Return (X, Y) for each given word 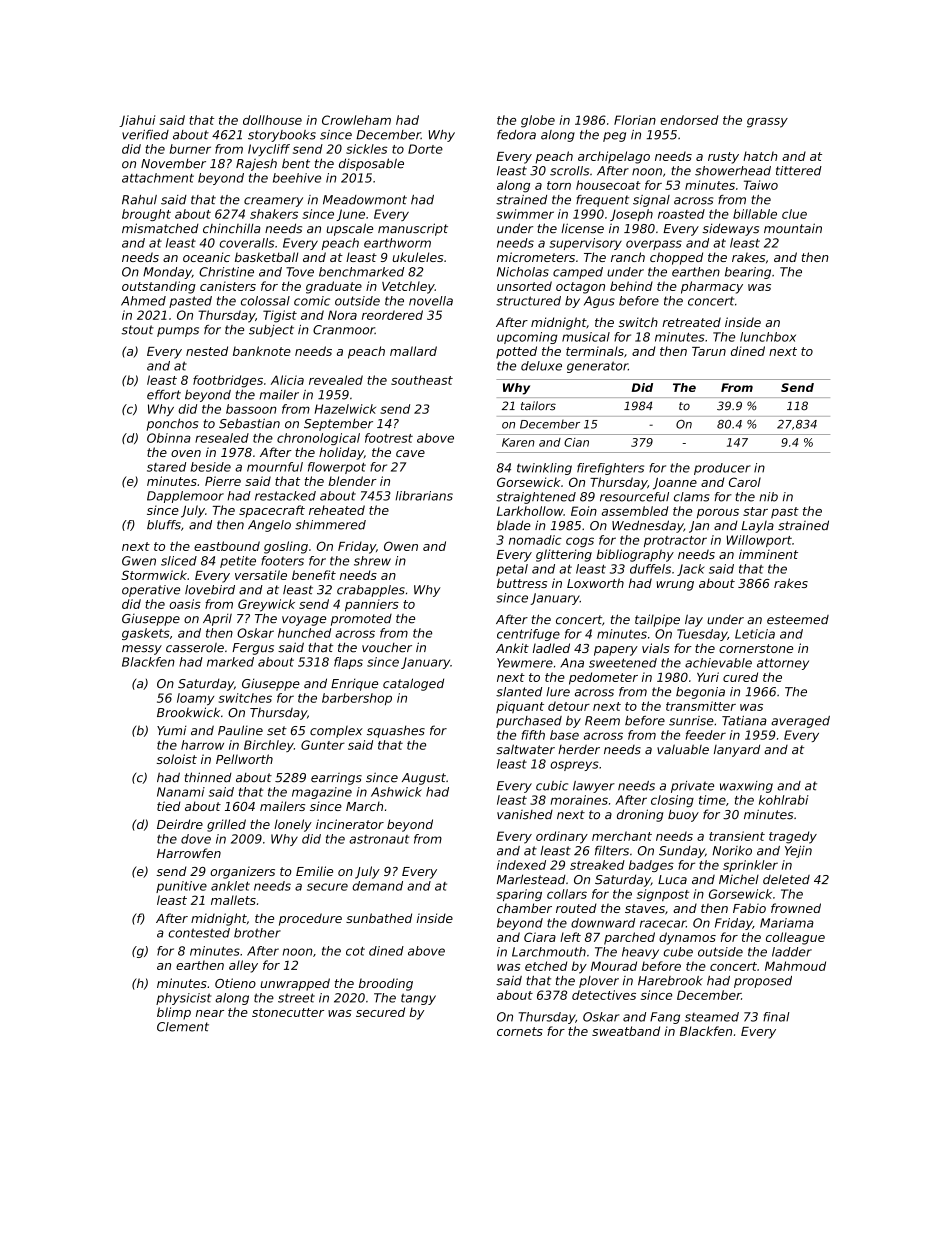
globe (538, 121)
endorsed (689, 120)
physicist (184, 999)
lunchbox (768, 337)
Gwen (139, 561)
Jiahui (137, 121)
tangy (418, 999)
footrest (389, 438)
